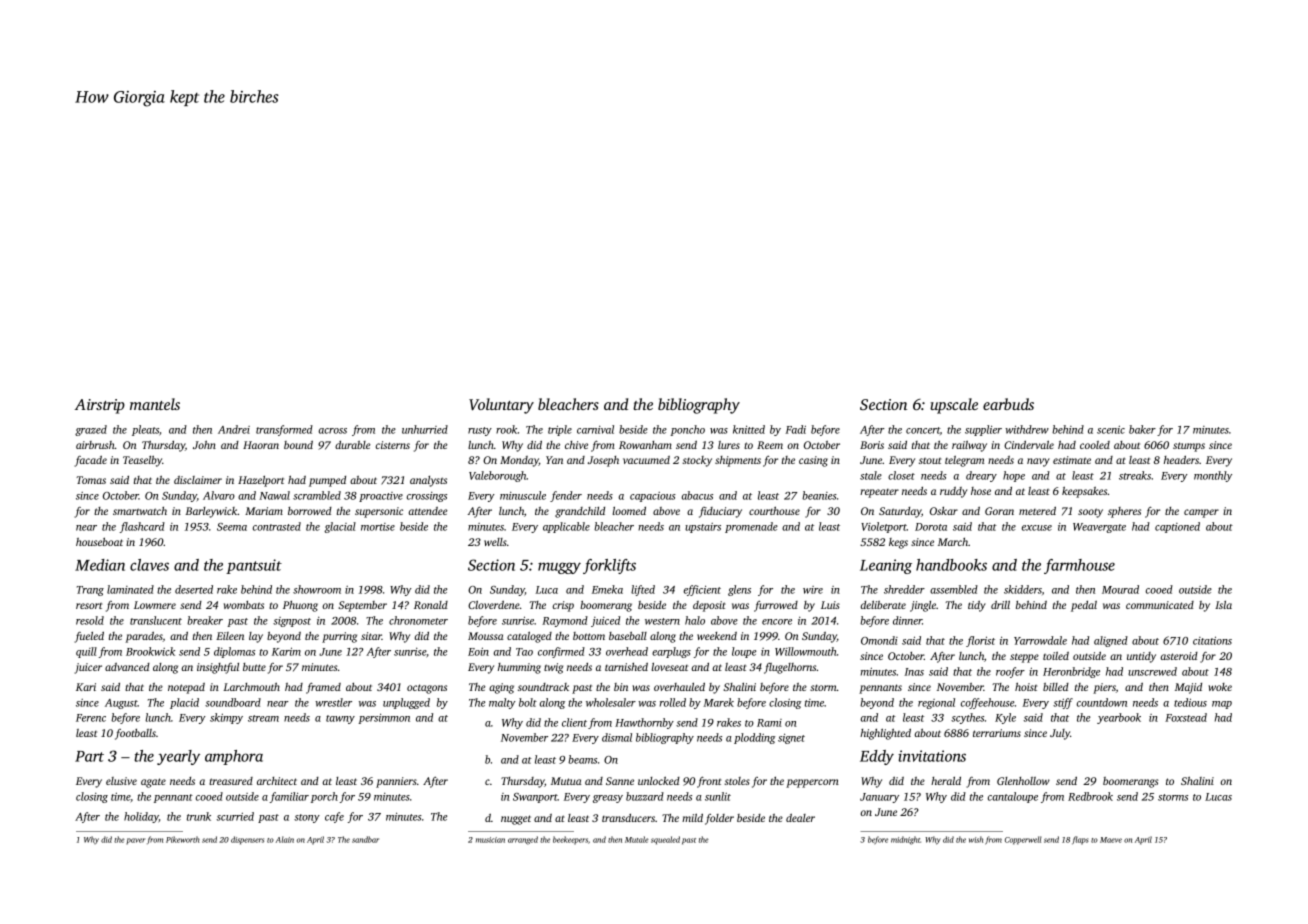  Describe the element at coordinates (603, 461) in the screenshot. I see `Joseph` at that location.
